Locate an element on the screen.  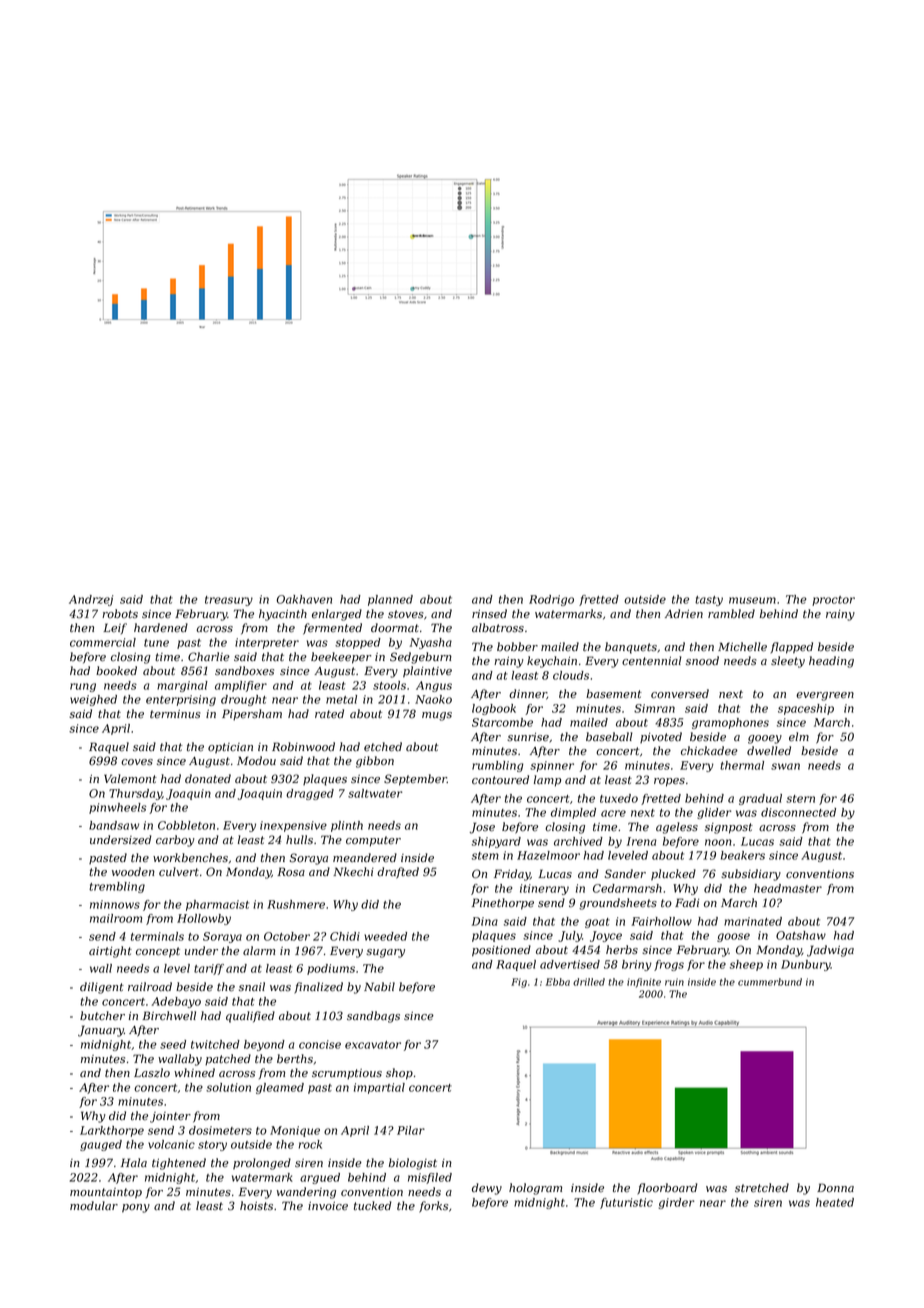
saltwater is located at coordinates (375, 793).
